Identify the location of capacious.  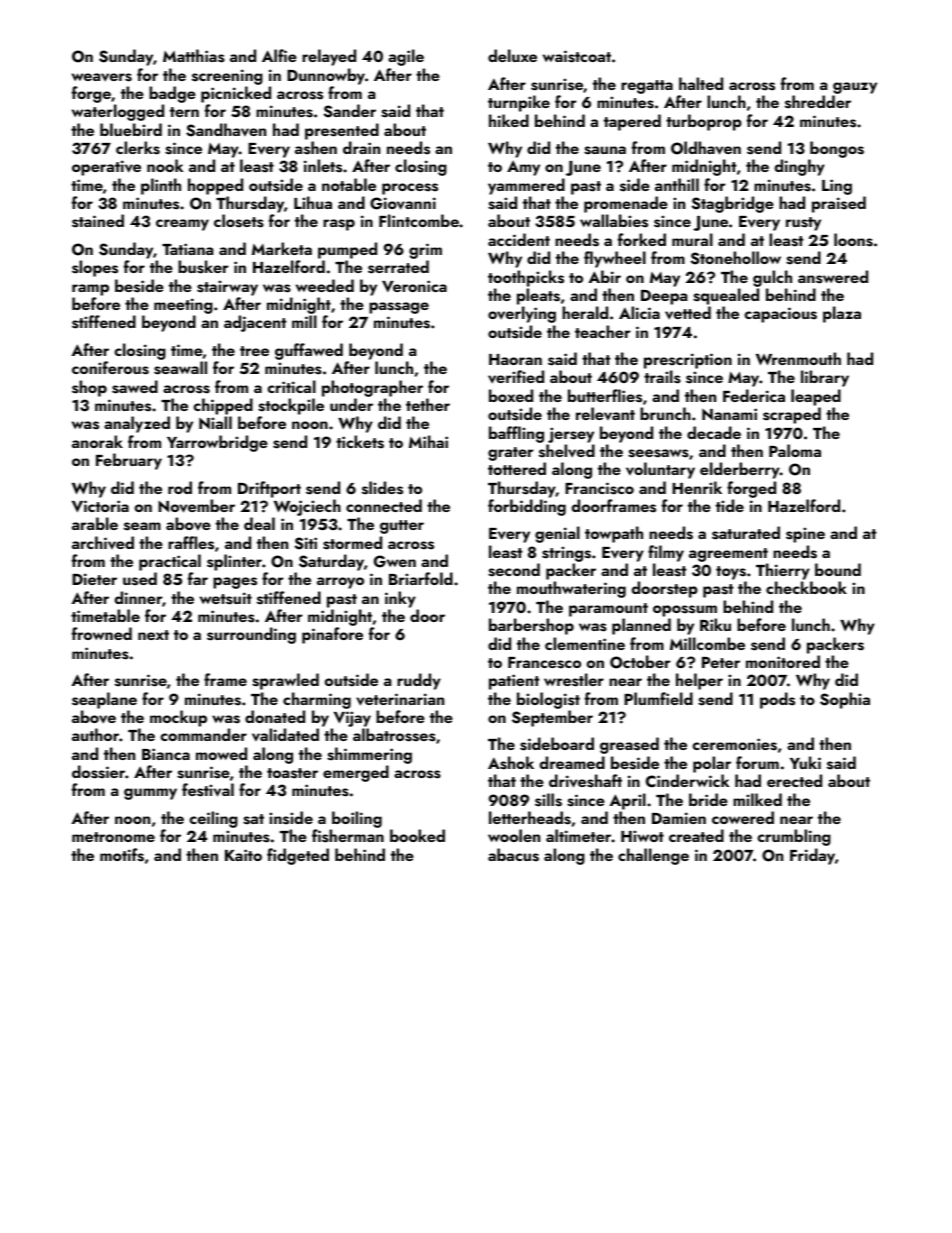
(780, 315).
